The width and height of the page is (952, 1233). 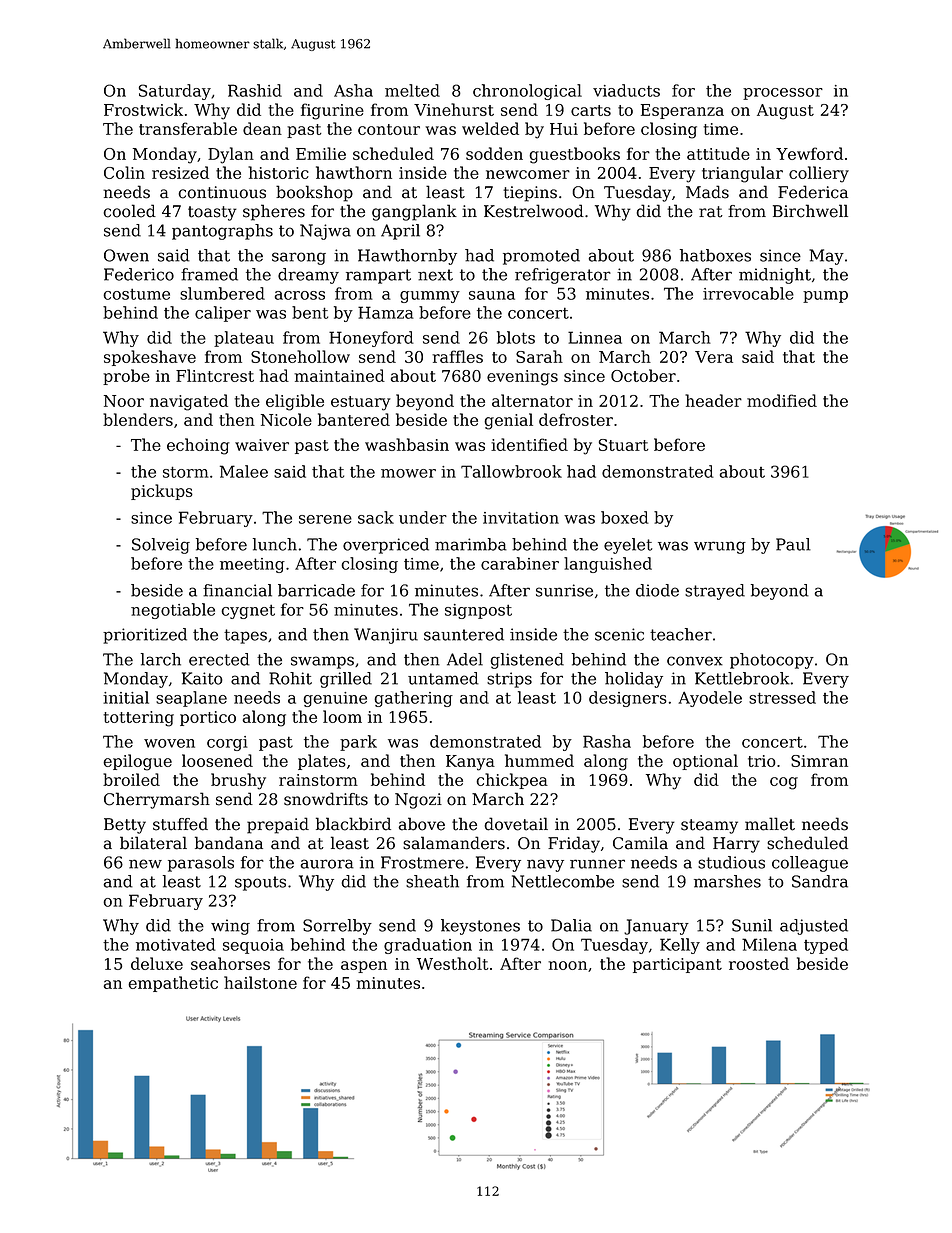 I want to click on Kestrelwood, so click(x=534, y=211).
